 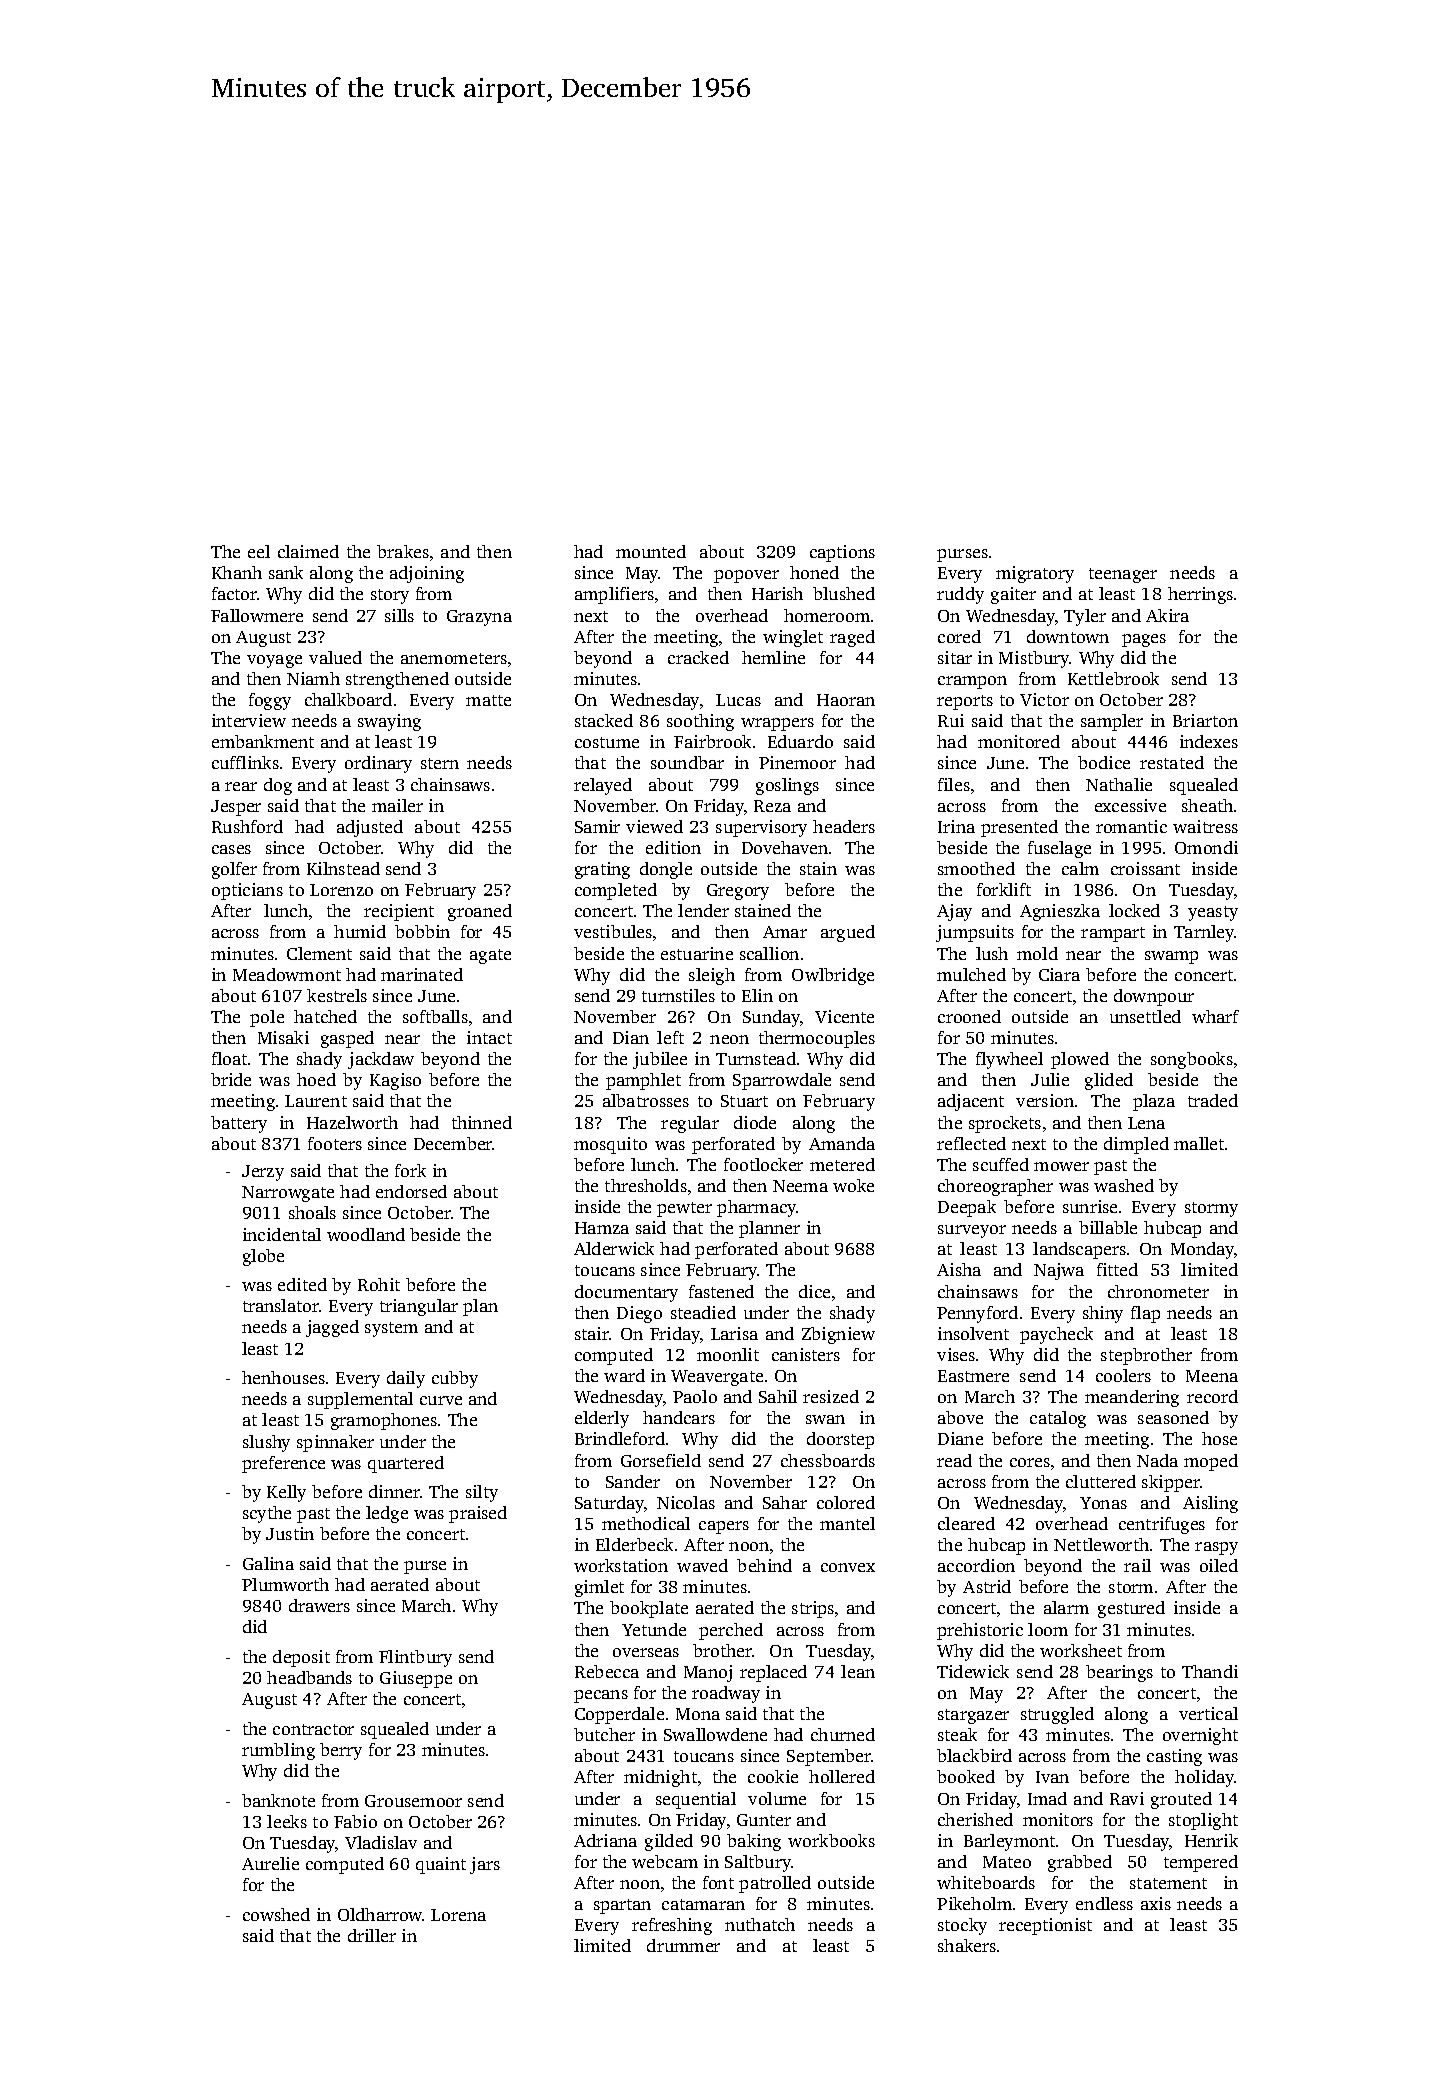 What do you see at coordinates (683, 1945) in the document?
I see `drummer` at bounding box center [683, 1945].
